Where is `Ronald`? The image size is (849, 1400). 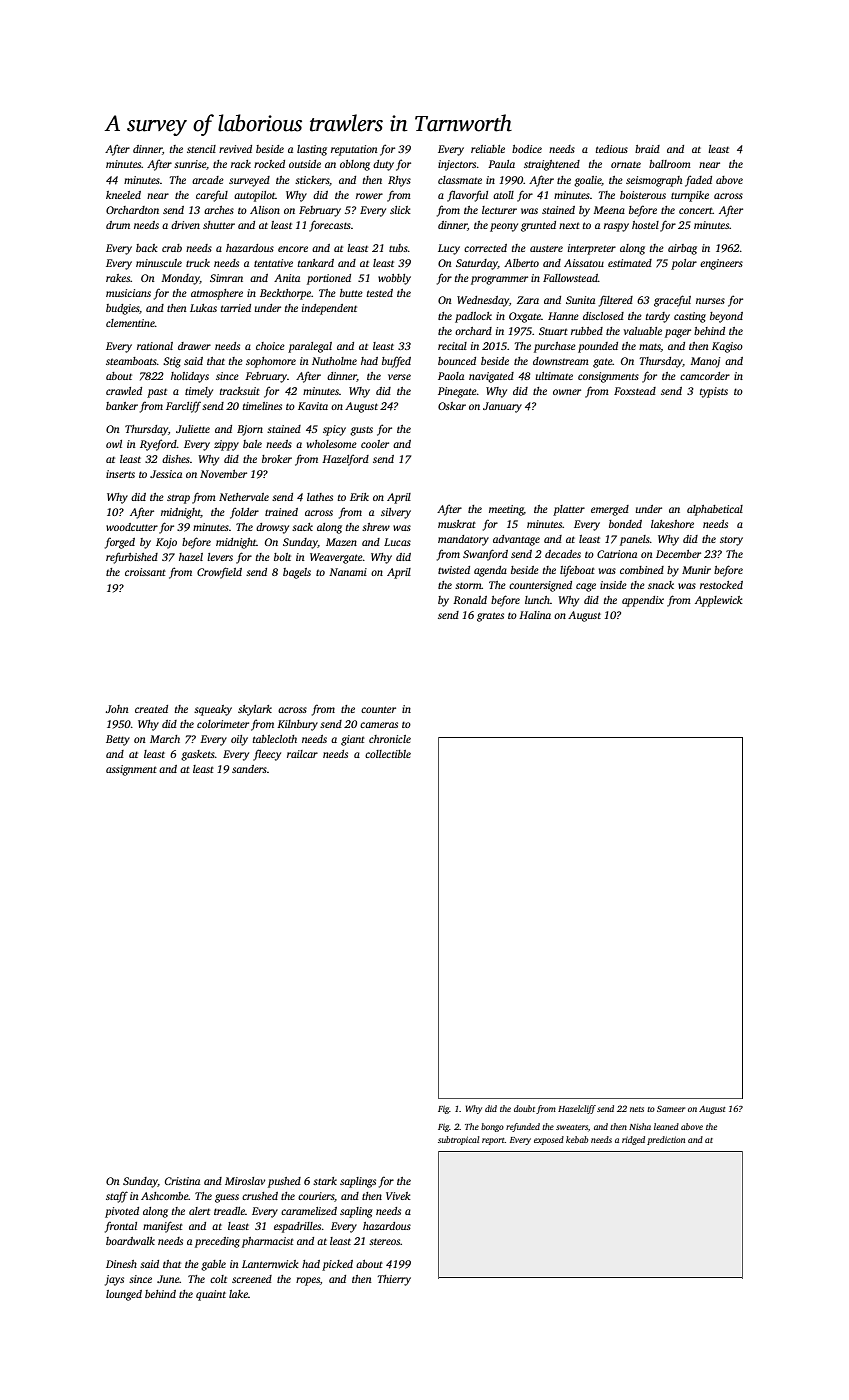
Ronald is located at coordinates (470, 600).
